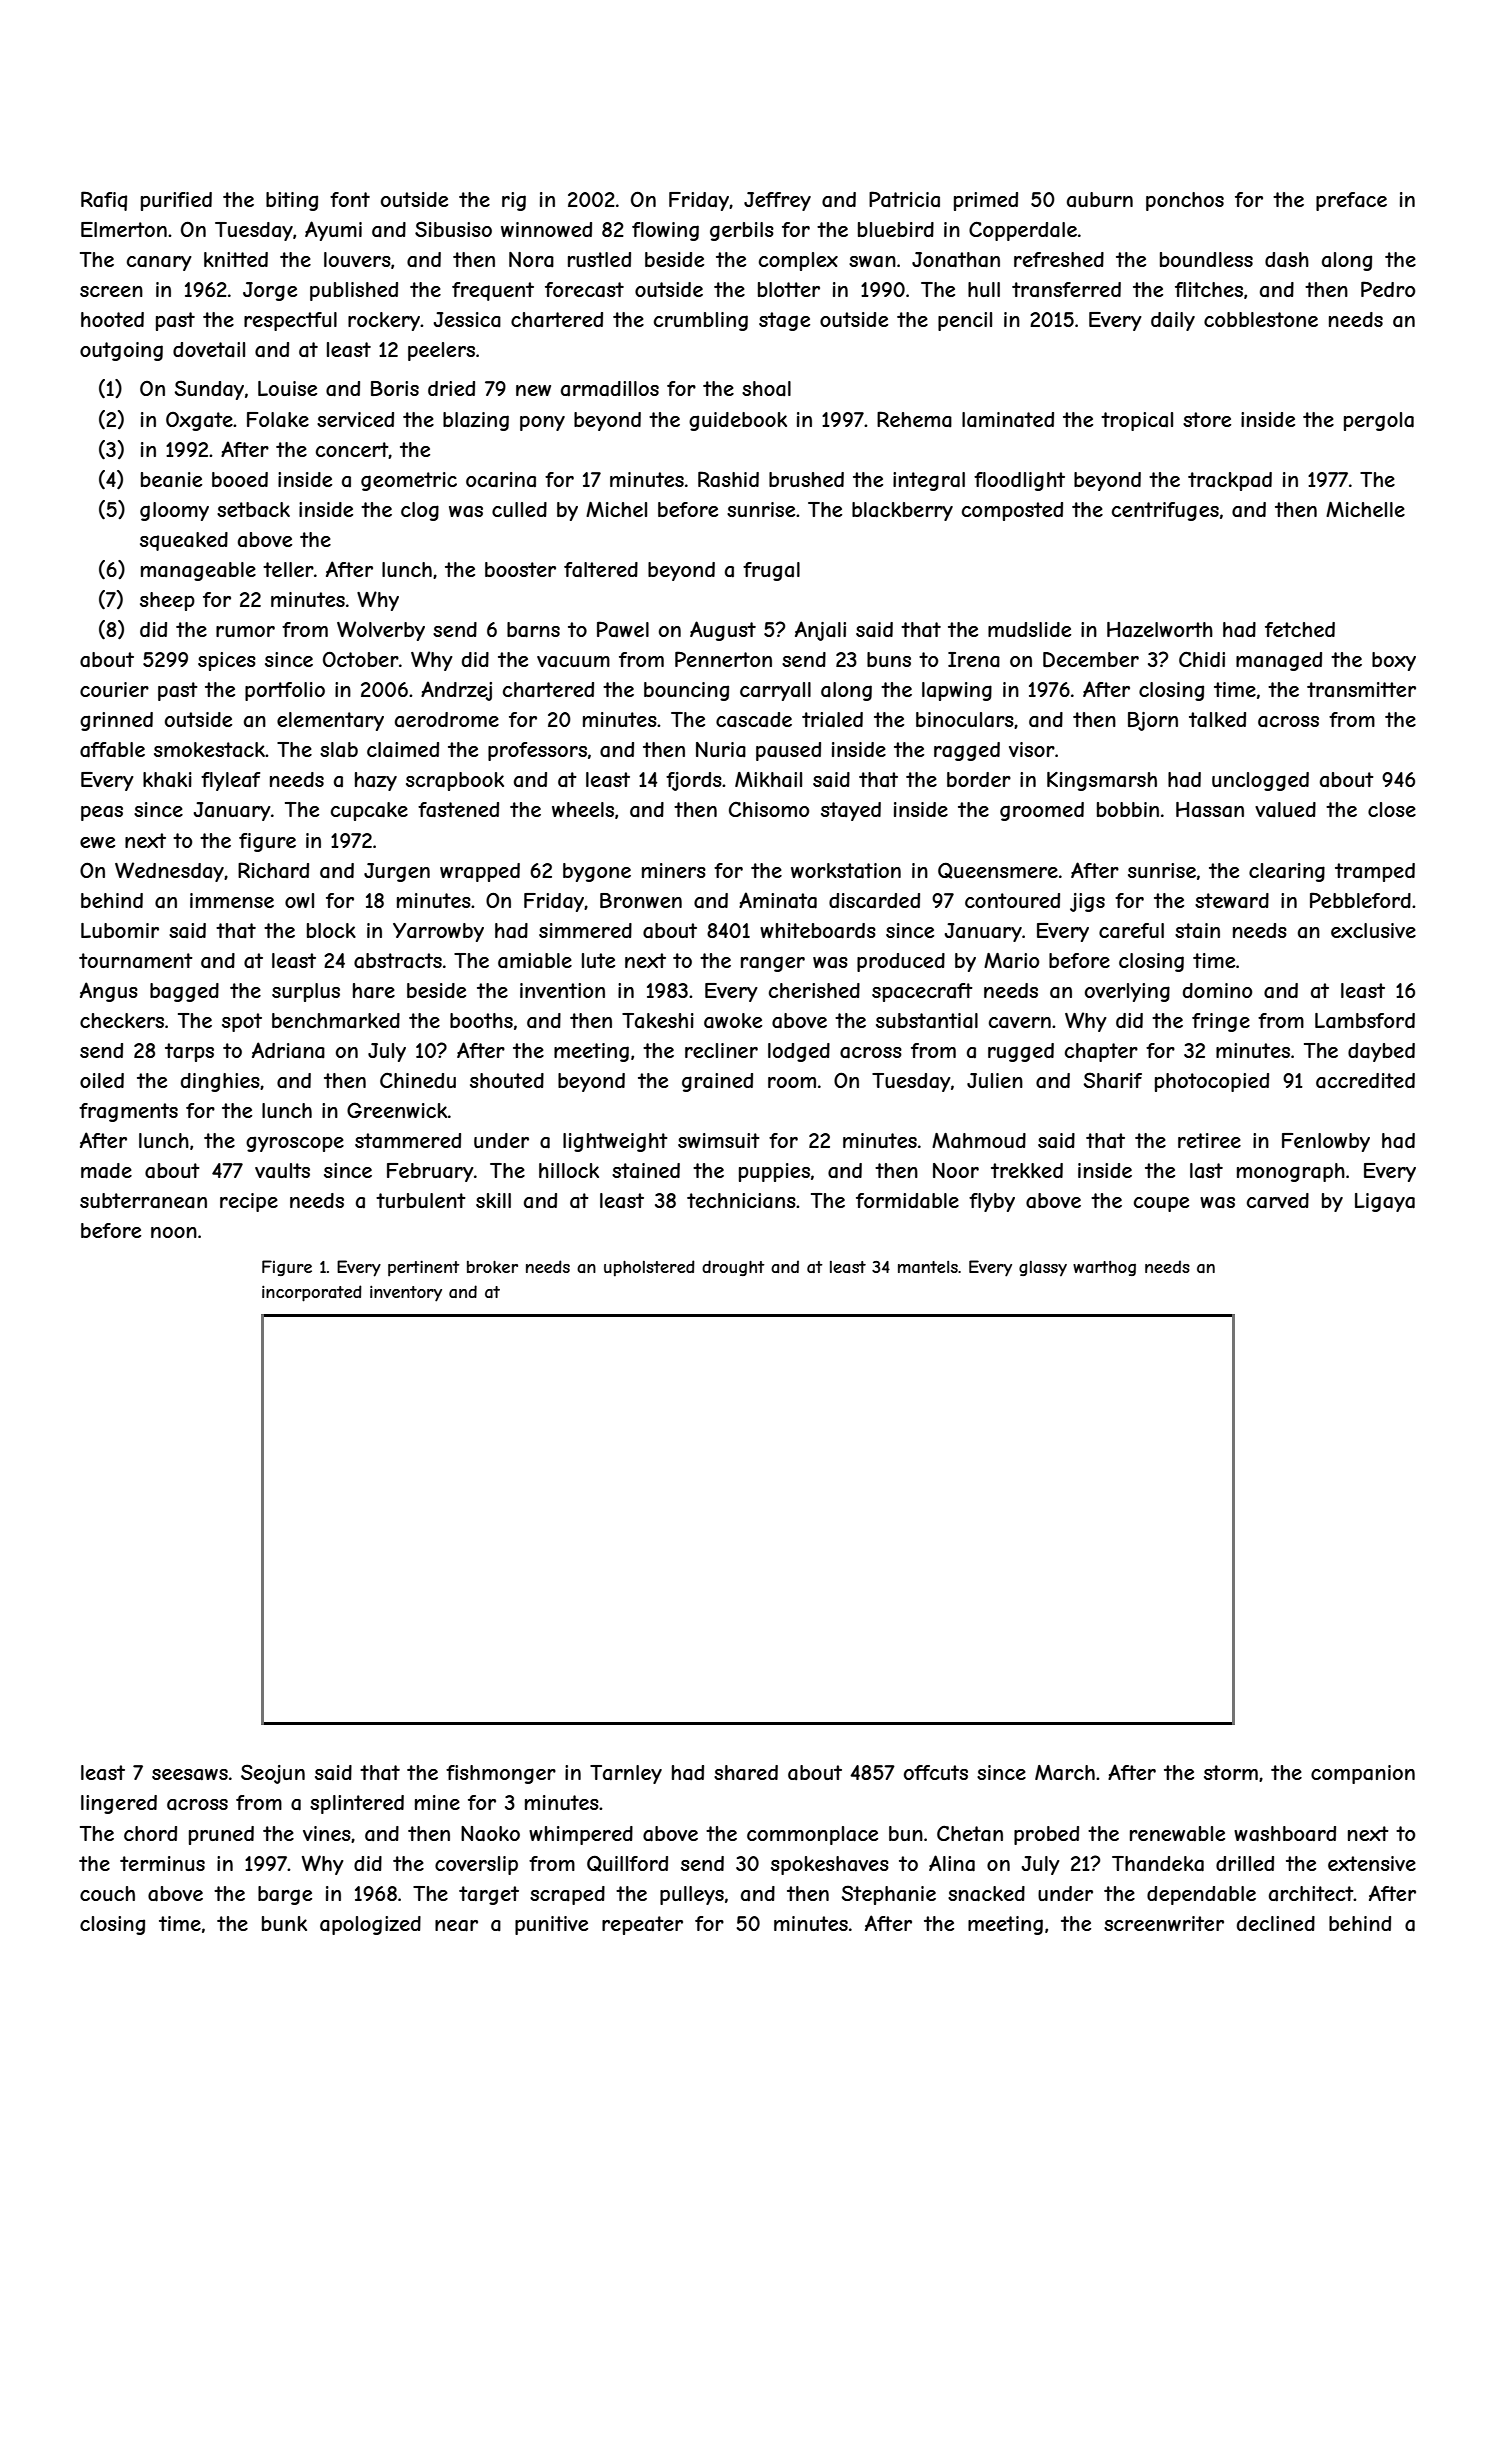 Image resolution: width=1496 pixels, height=2464 pixels. What do you see at coordinates (456, 1926) in the document?
I see `near` at bounding box center [456, 1926].
